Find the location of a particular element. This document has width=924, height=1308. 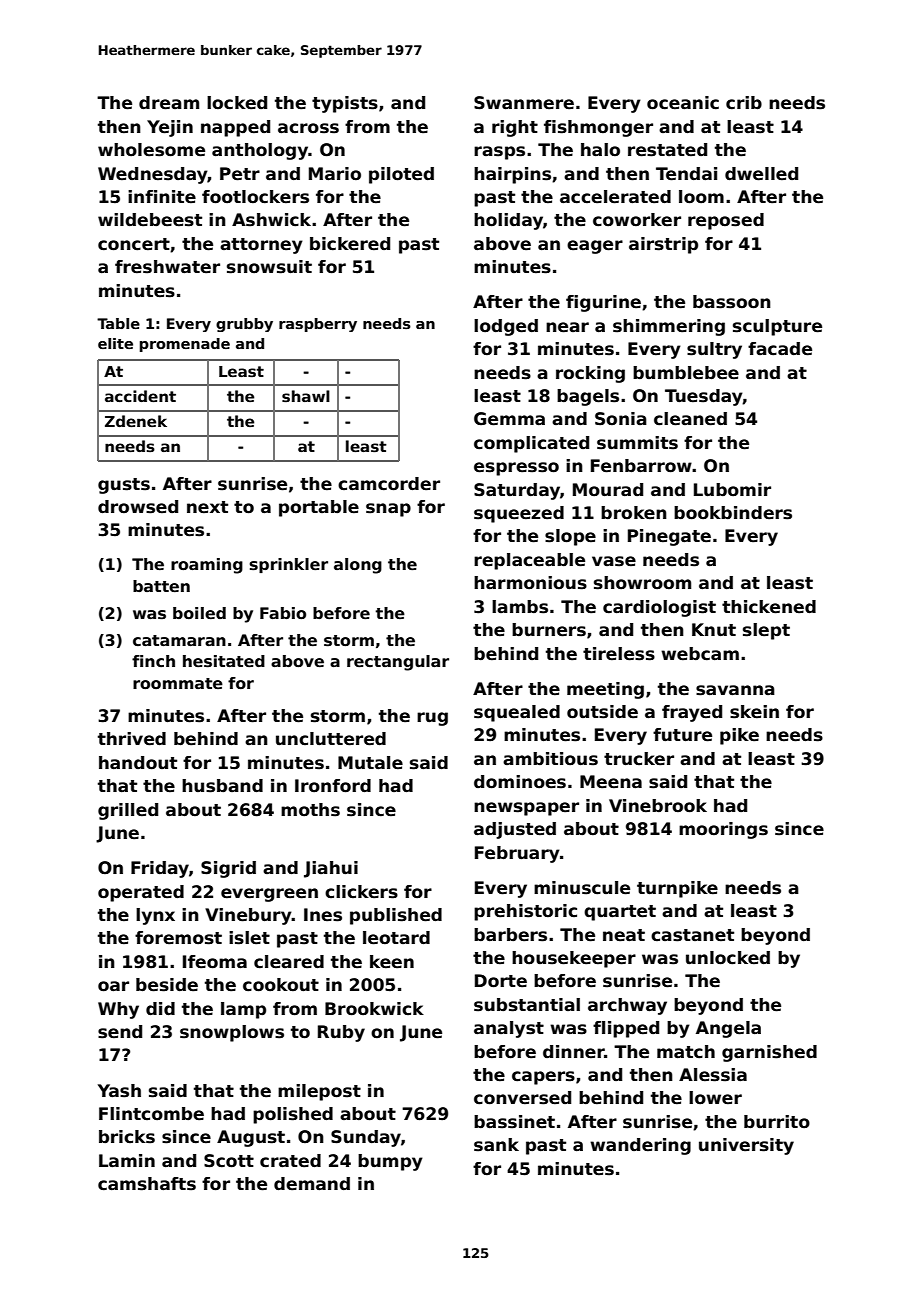

handout is located at coordinates (138, 763).
